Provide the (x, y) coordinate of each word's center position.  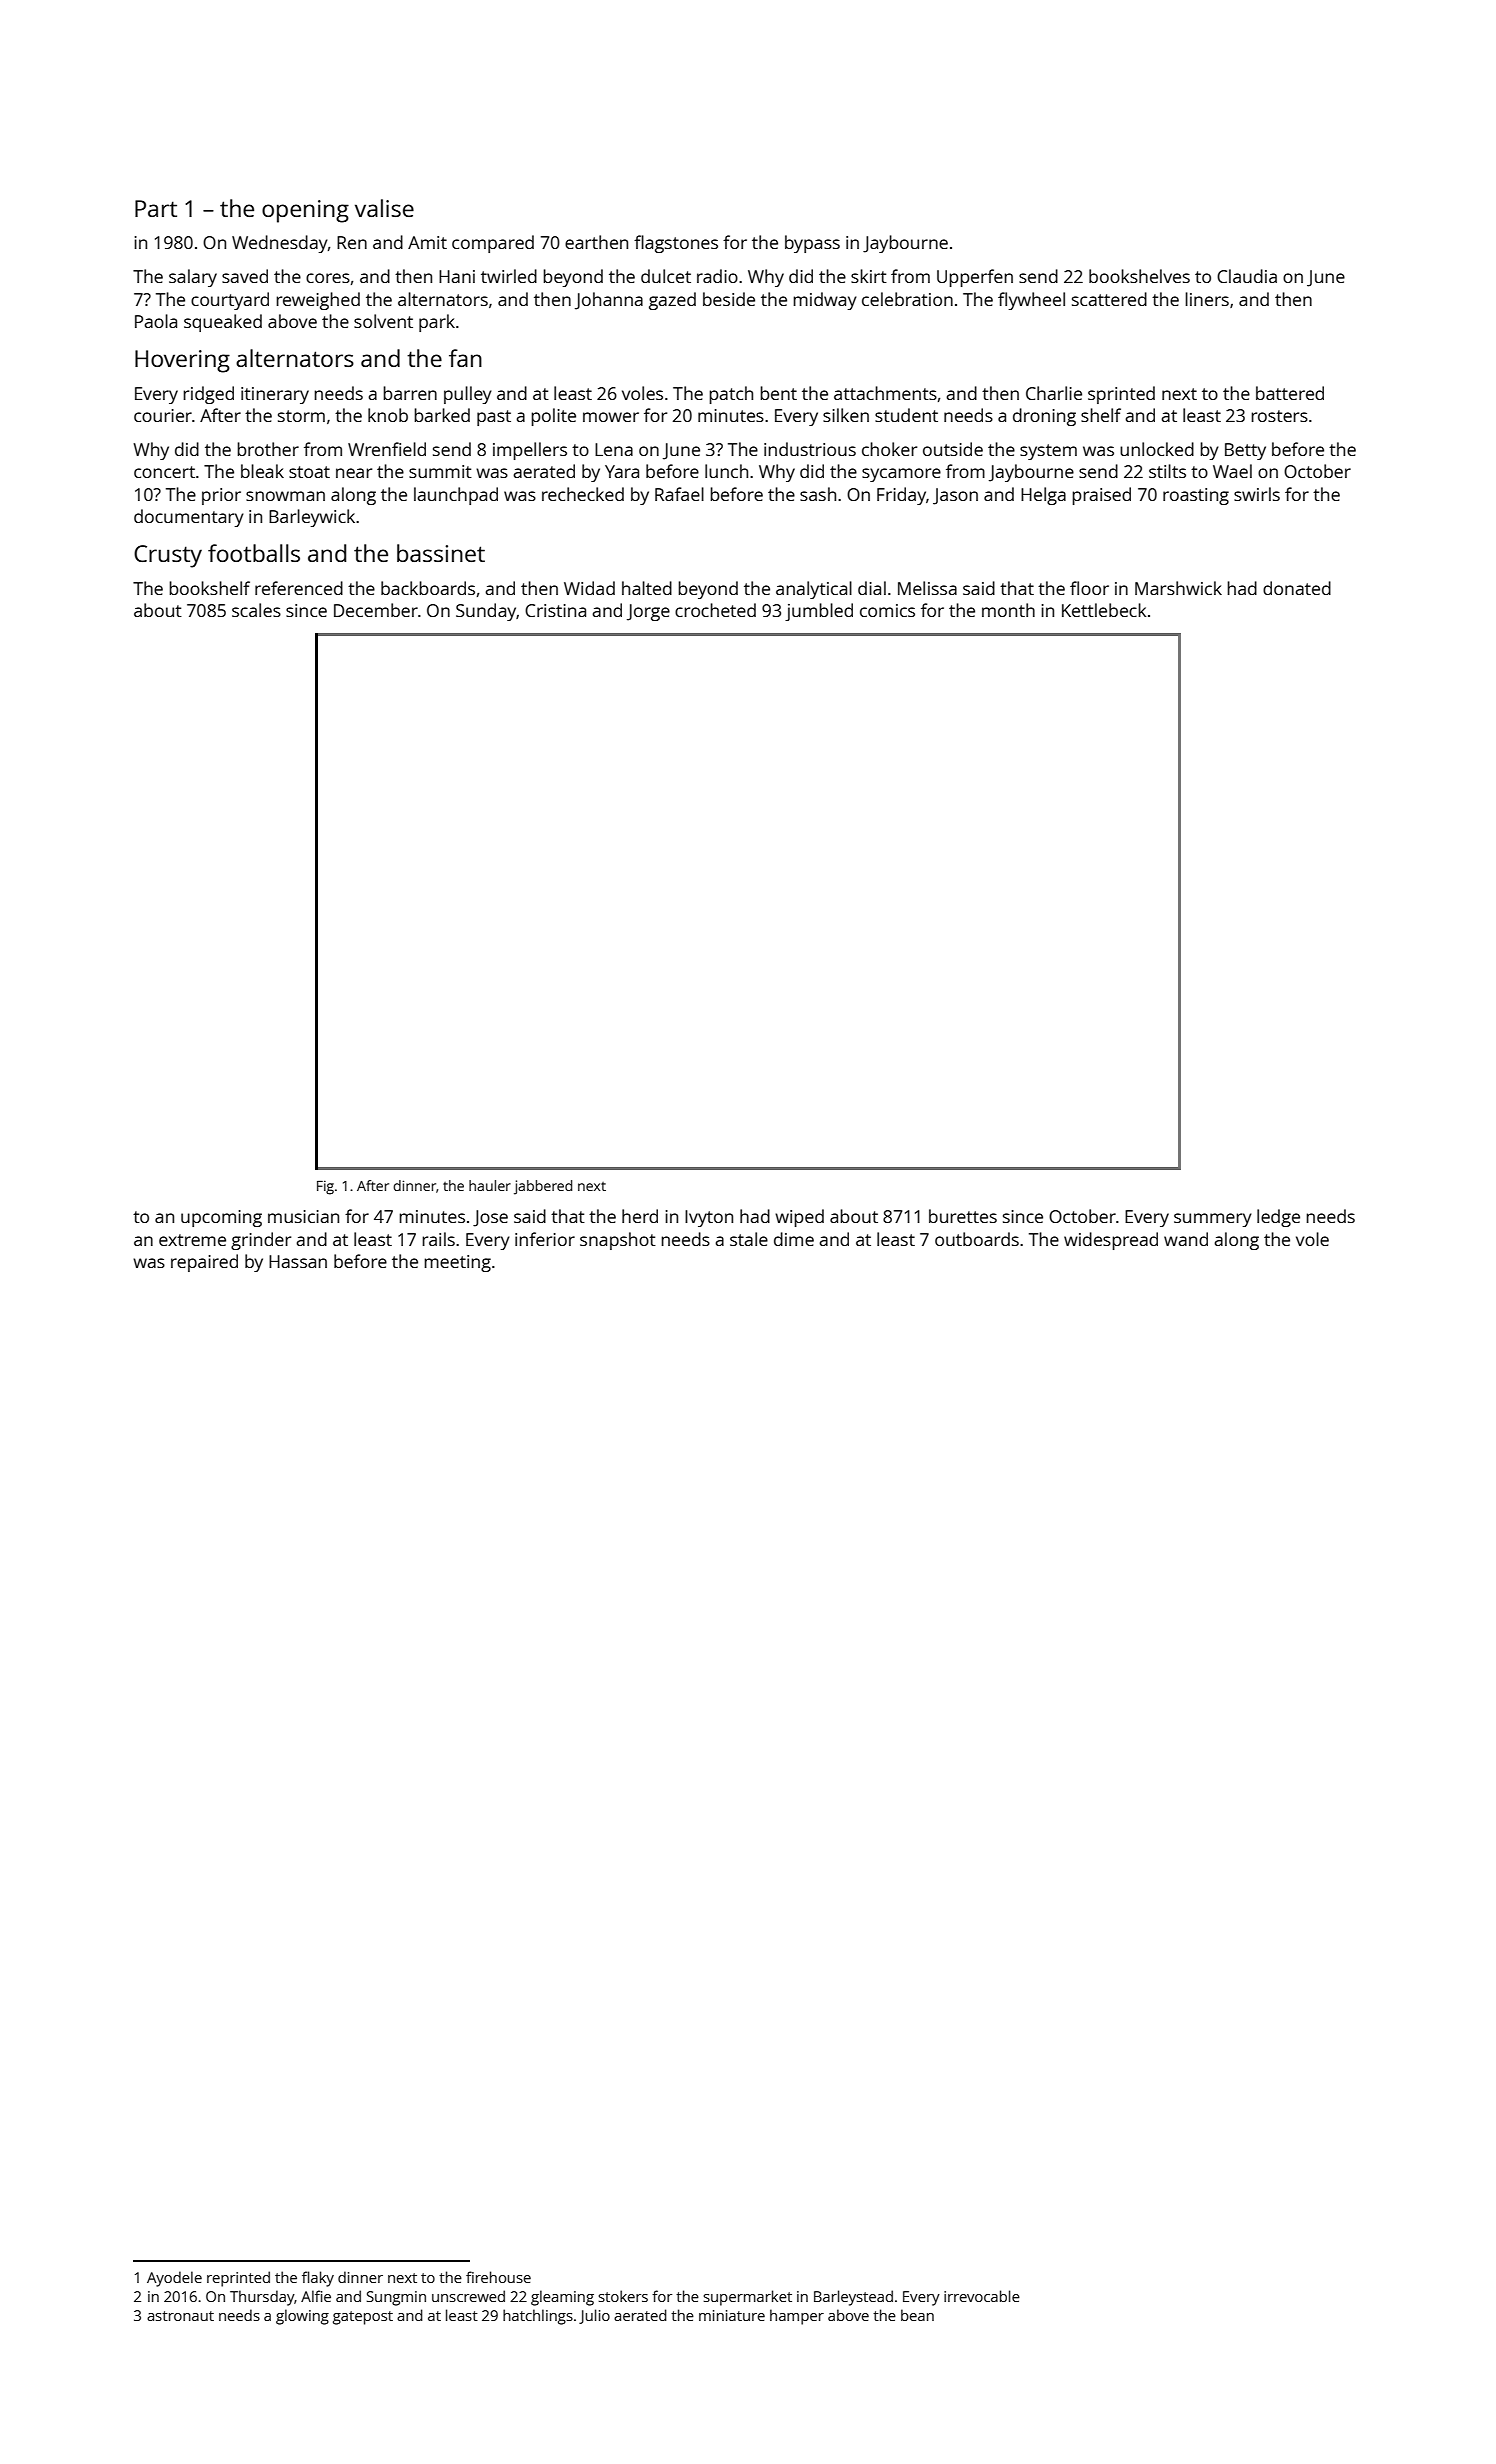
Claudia (1247, 276)
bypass (812, 244)
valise (384, 208)
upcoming (221, 1218)
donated (1297, 588)
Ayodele (174, 2279)
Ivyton (709, 1218)
